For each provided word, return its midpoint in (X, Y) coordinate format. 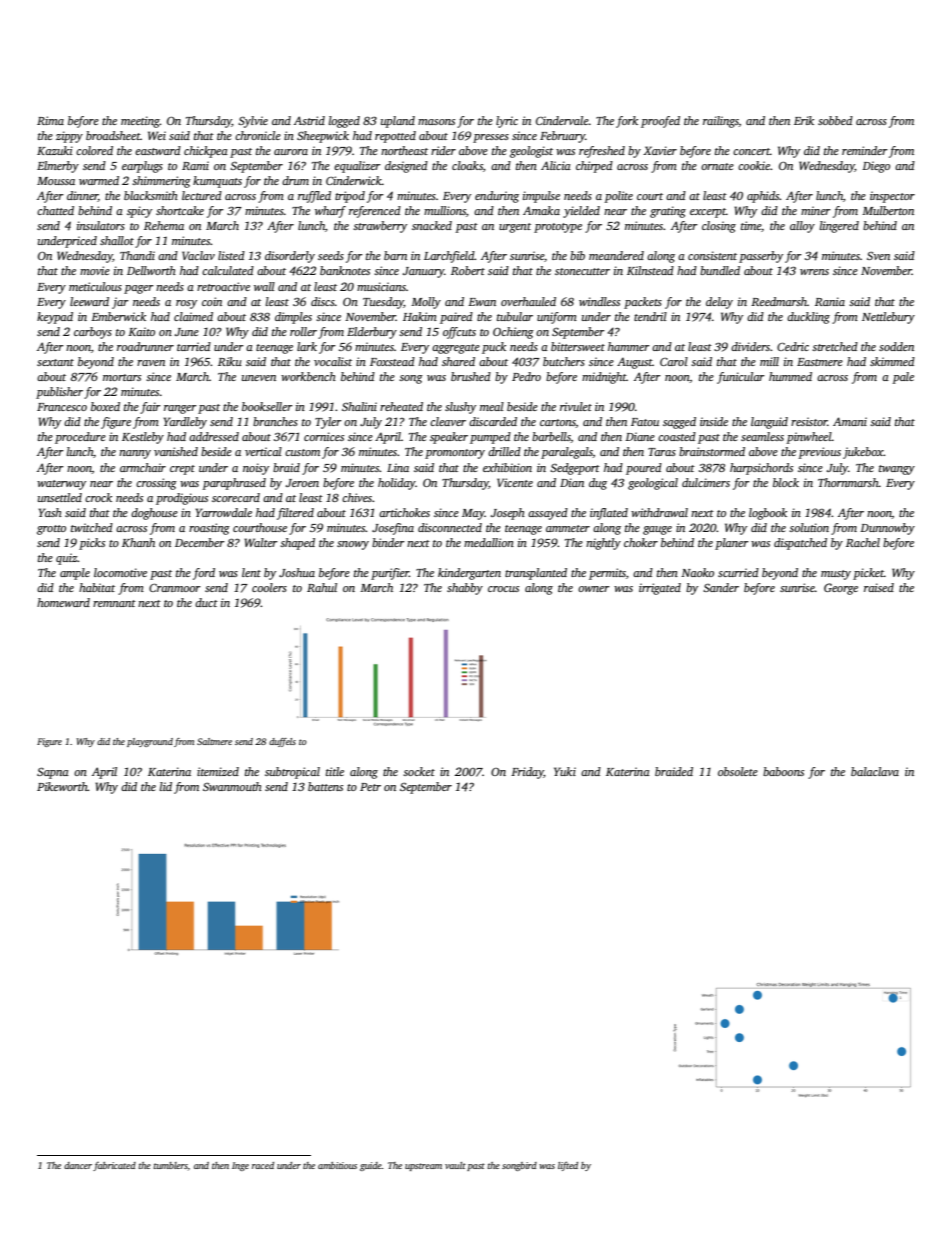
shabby (465, 589)
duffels (282, 742)
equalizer (357, 167)
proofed (660, 122)
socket (419, 771)
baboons (783, 771)
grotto (51, 530)
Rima (50, 120)
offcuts (459, 333)
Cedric (793, 346)
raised (879, 587)
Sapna (53, 773)
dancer (78, 1165)
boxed (105, 406)
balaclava (875, 771)
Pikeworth (62, 786)
